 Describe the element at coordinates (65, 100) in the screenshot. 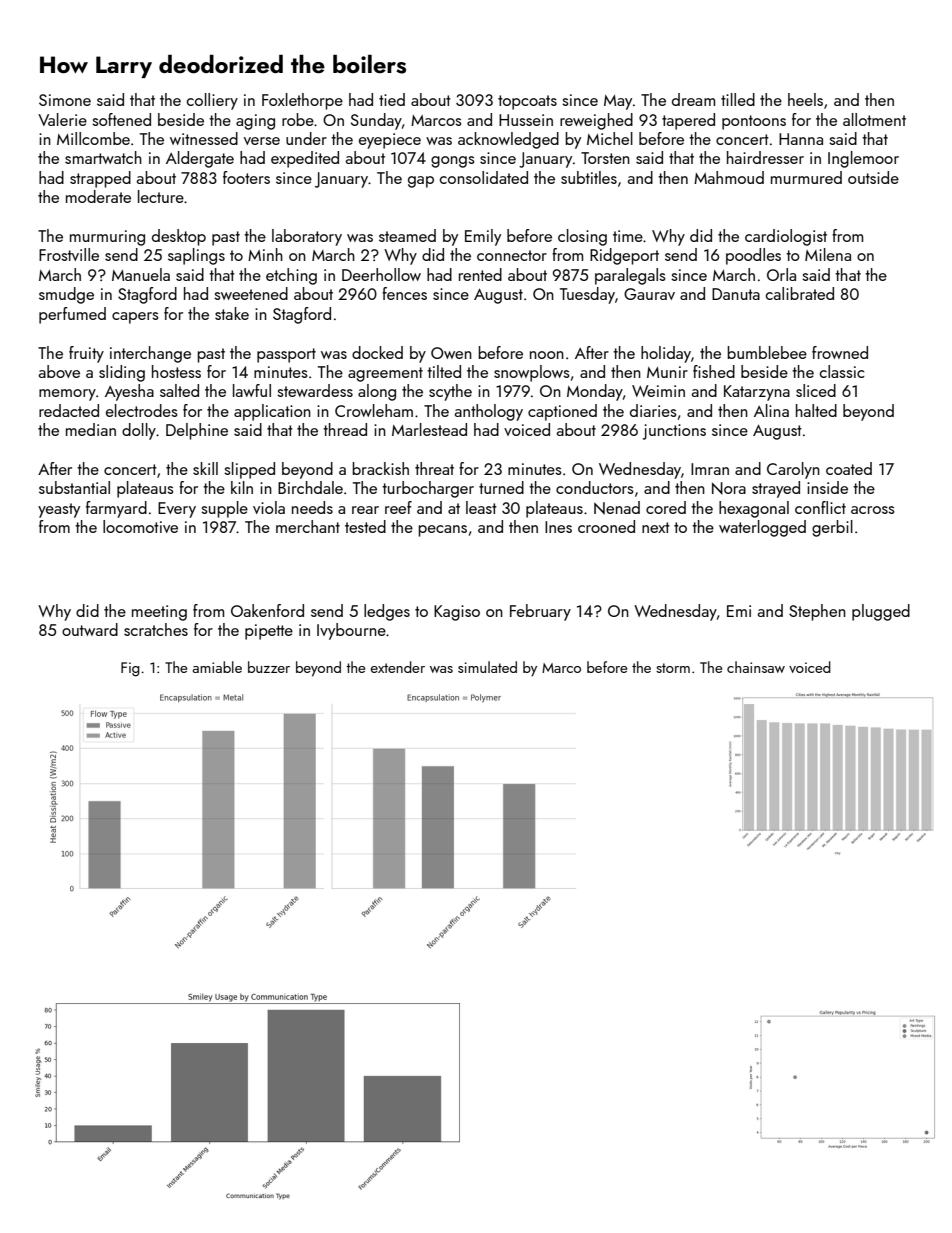

I see `Simone` at that location.
